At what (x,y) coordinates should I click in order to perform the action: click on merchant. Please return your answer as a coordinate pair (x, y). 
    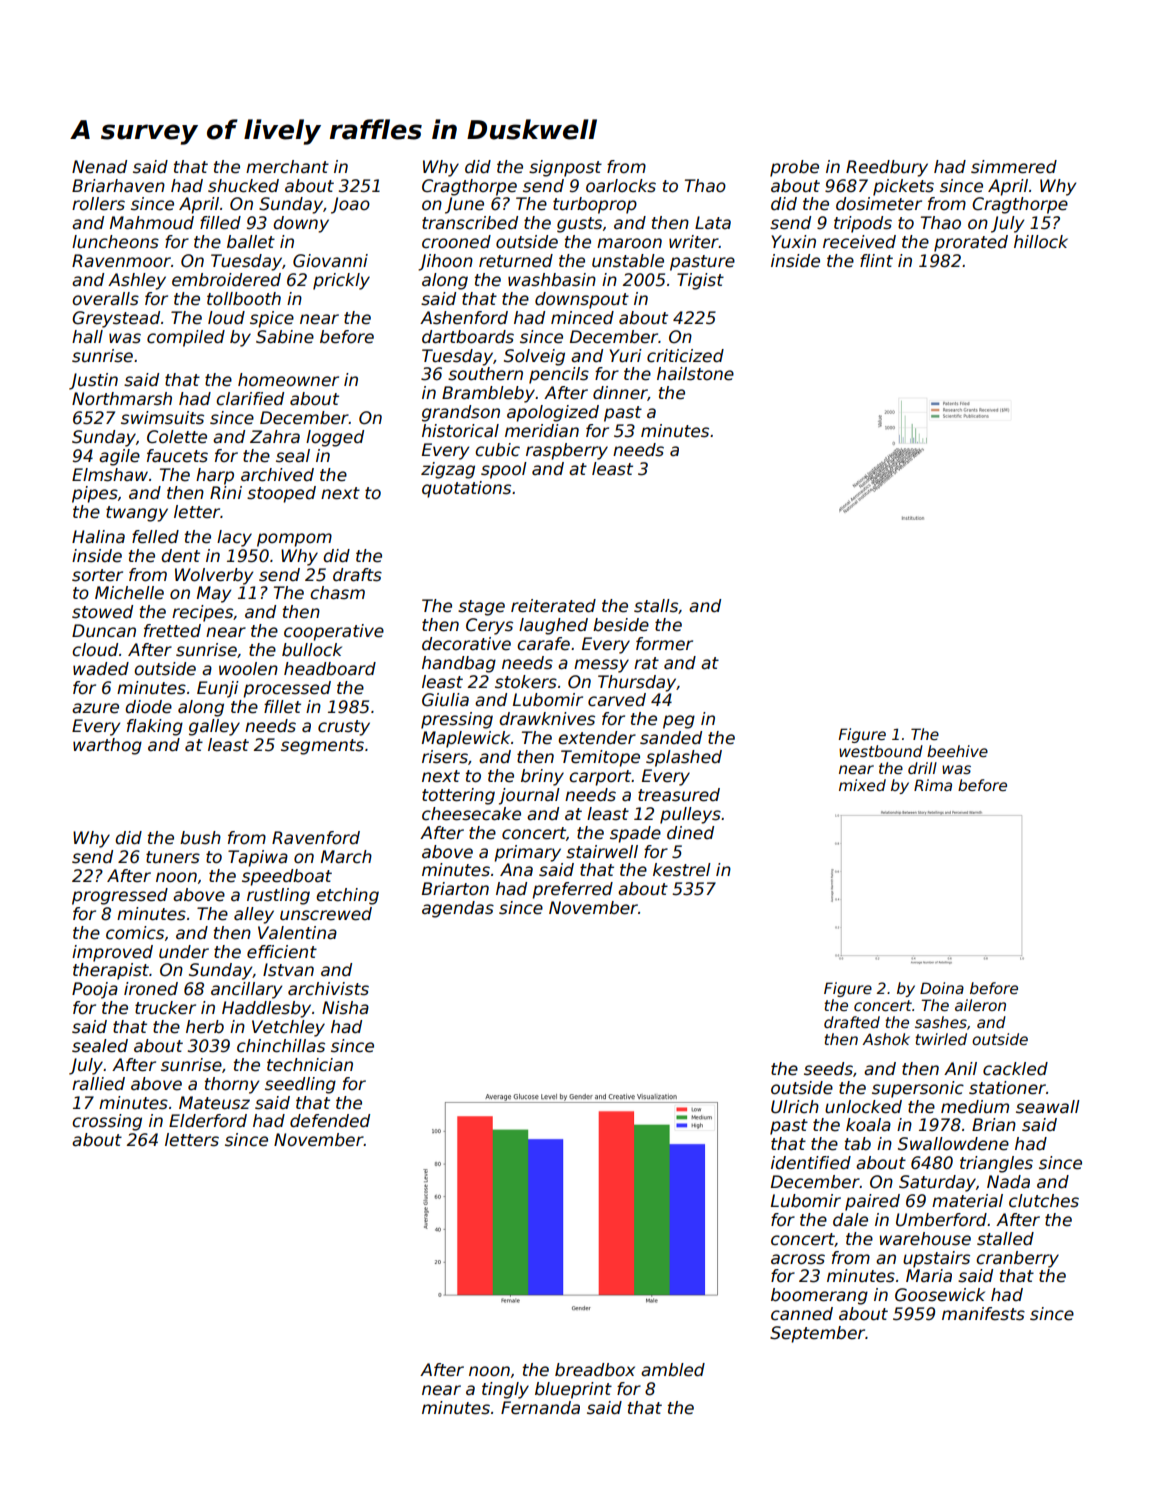
    Looking at the image, I should click on (287, 167).
